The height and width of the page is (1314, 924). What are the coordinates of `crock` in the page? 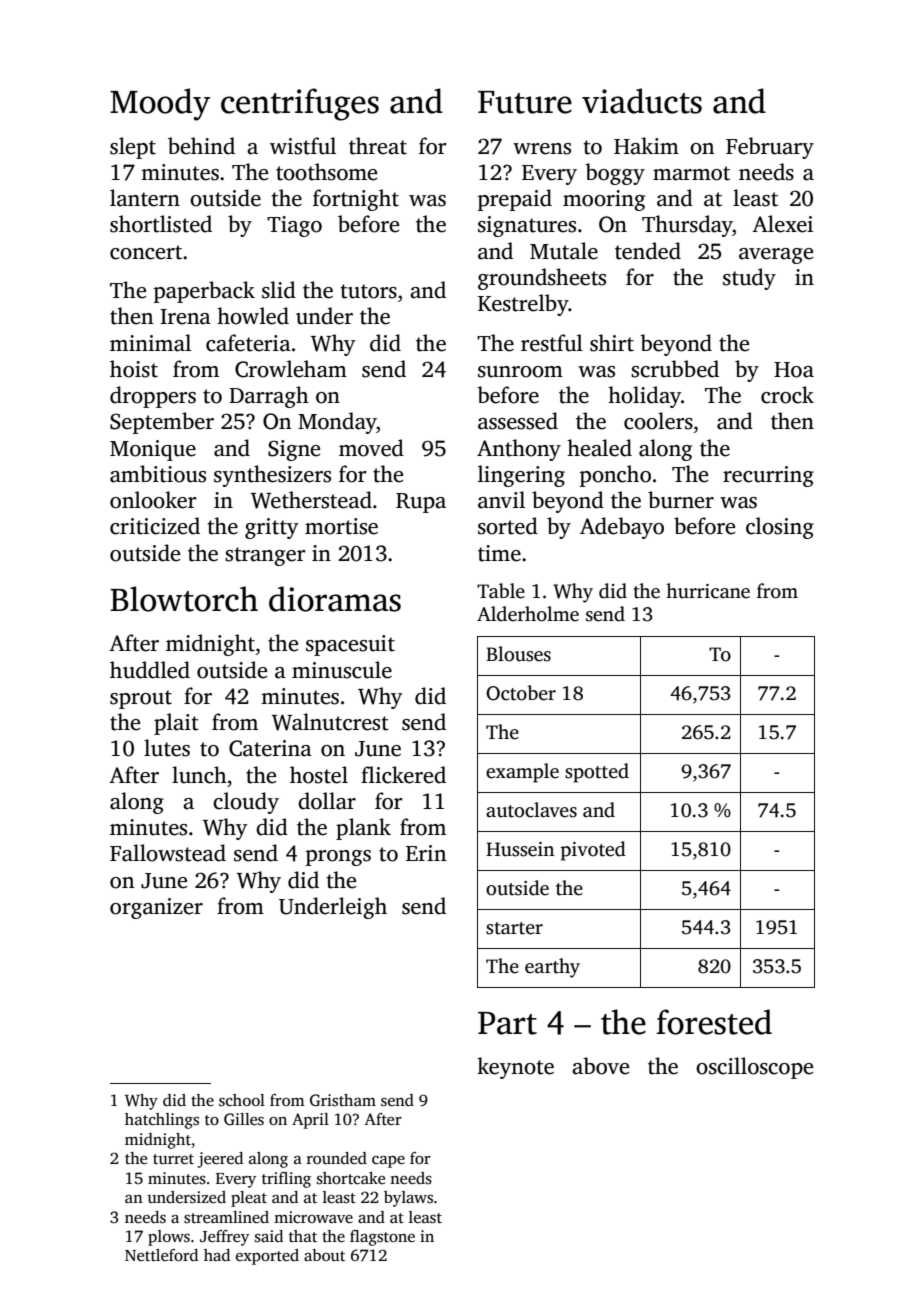 It's located at (787, 395).
